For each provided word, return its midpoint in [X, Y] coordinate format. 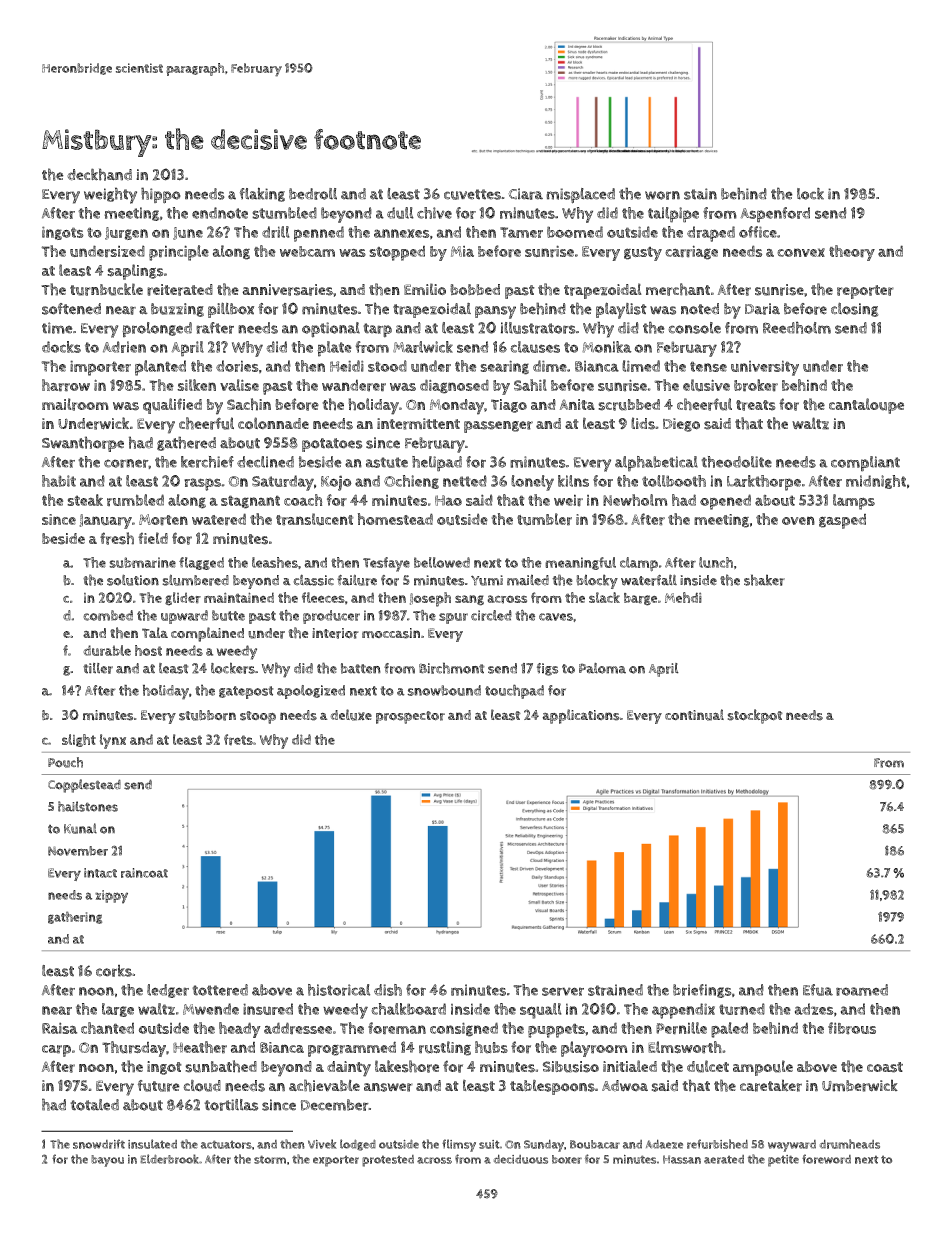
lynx [113, 741]
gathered [186, 443]
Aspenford [775, 215]
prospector [410, 717]
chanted [107, 1028]
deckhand [99, 174]
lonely [532, 483]
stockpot [755, 716]
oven [798, 520]
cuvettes [472, 194]
